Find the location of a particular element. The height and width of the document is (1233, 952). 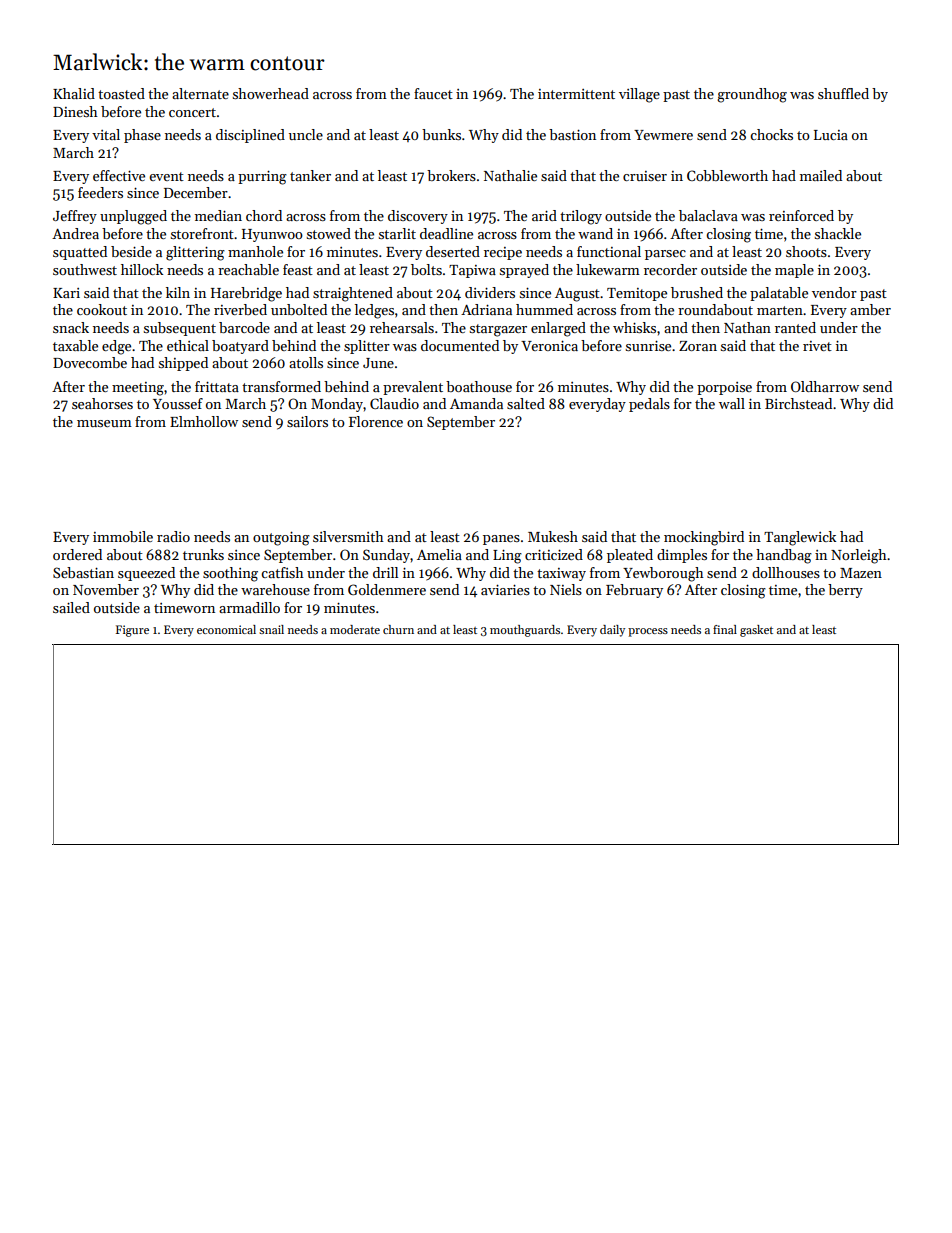

Khalid is located at coordinates (74, 93).
